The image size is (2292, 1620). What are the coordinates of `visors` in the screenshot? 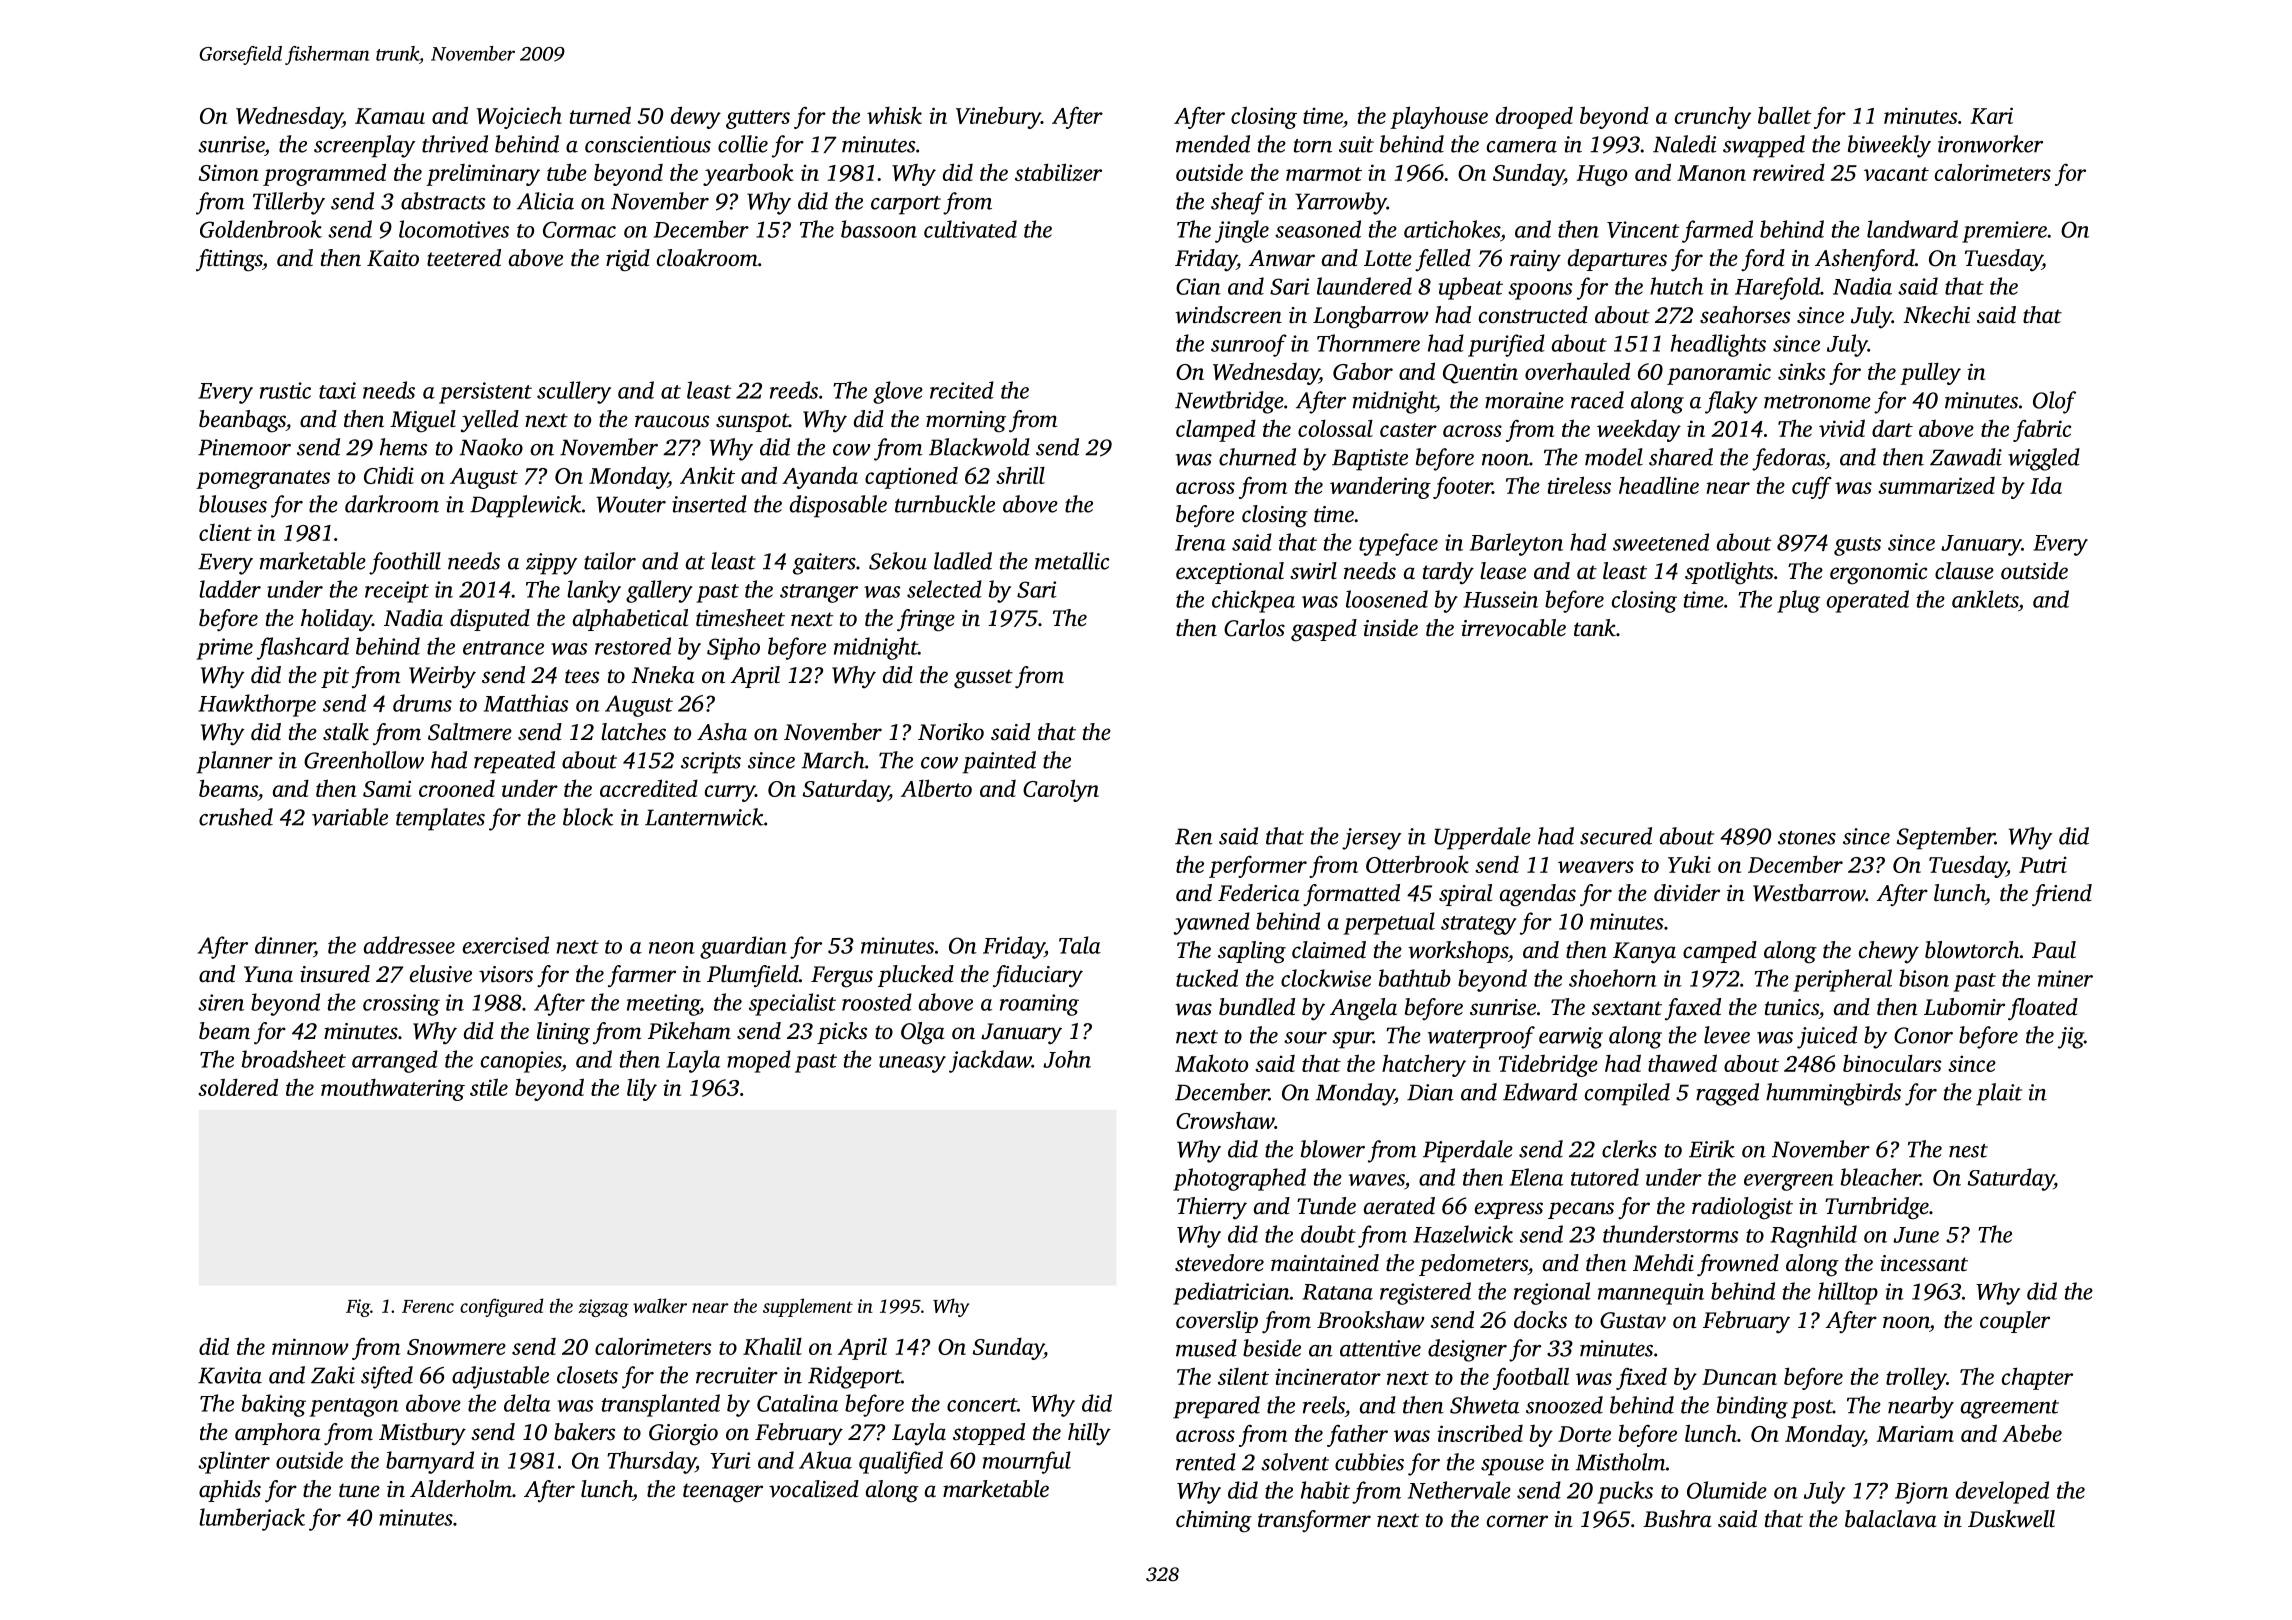 It's located at (506, 974).
